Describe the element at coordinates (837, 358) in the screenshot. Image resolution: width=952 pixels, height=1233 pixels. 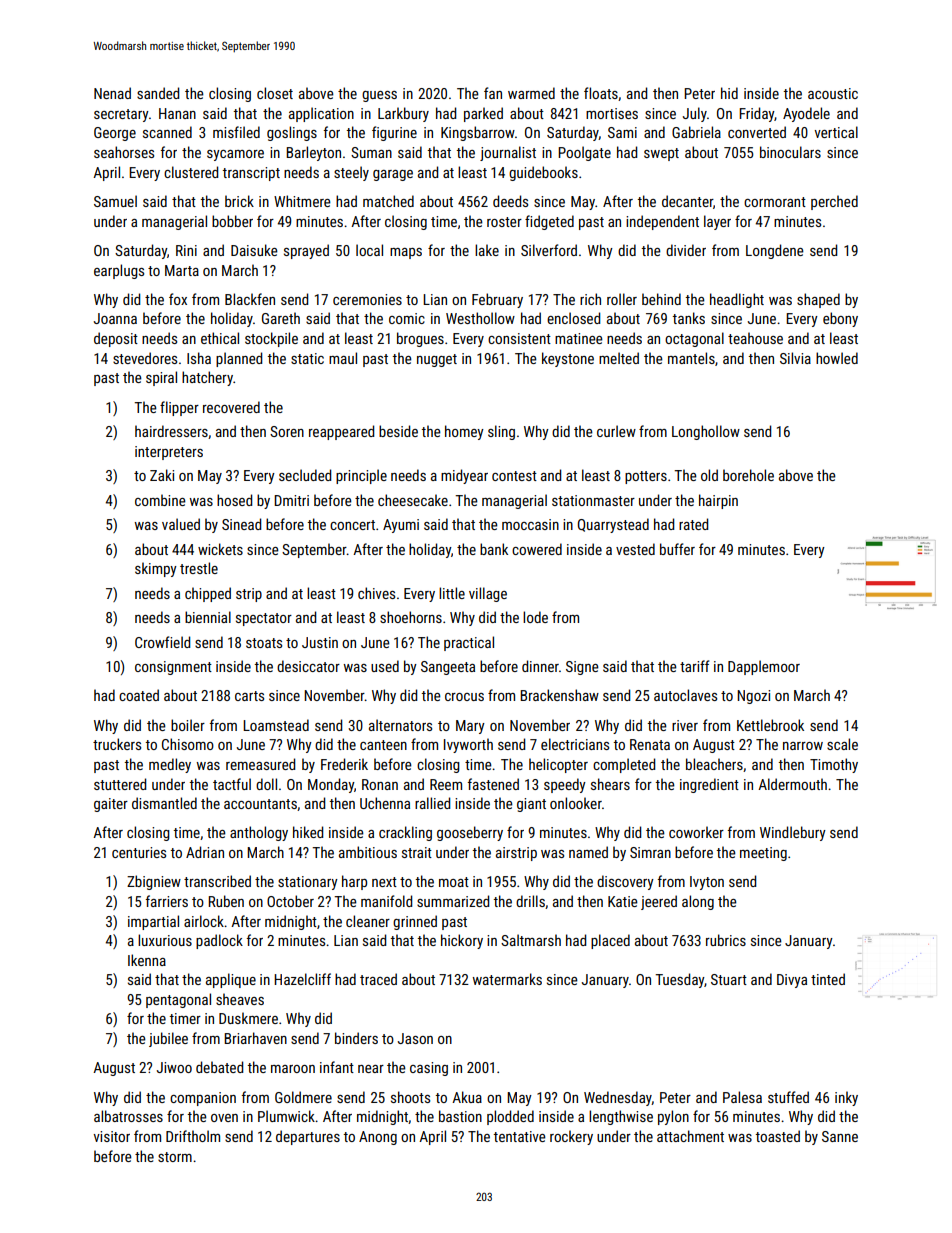
I see `howled` at that location.
